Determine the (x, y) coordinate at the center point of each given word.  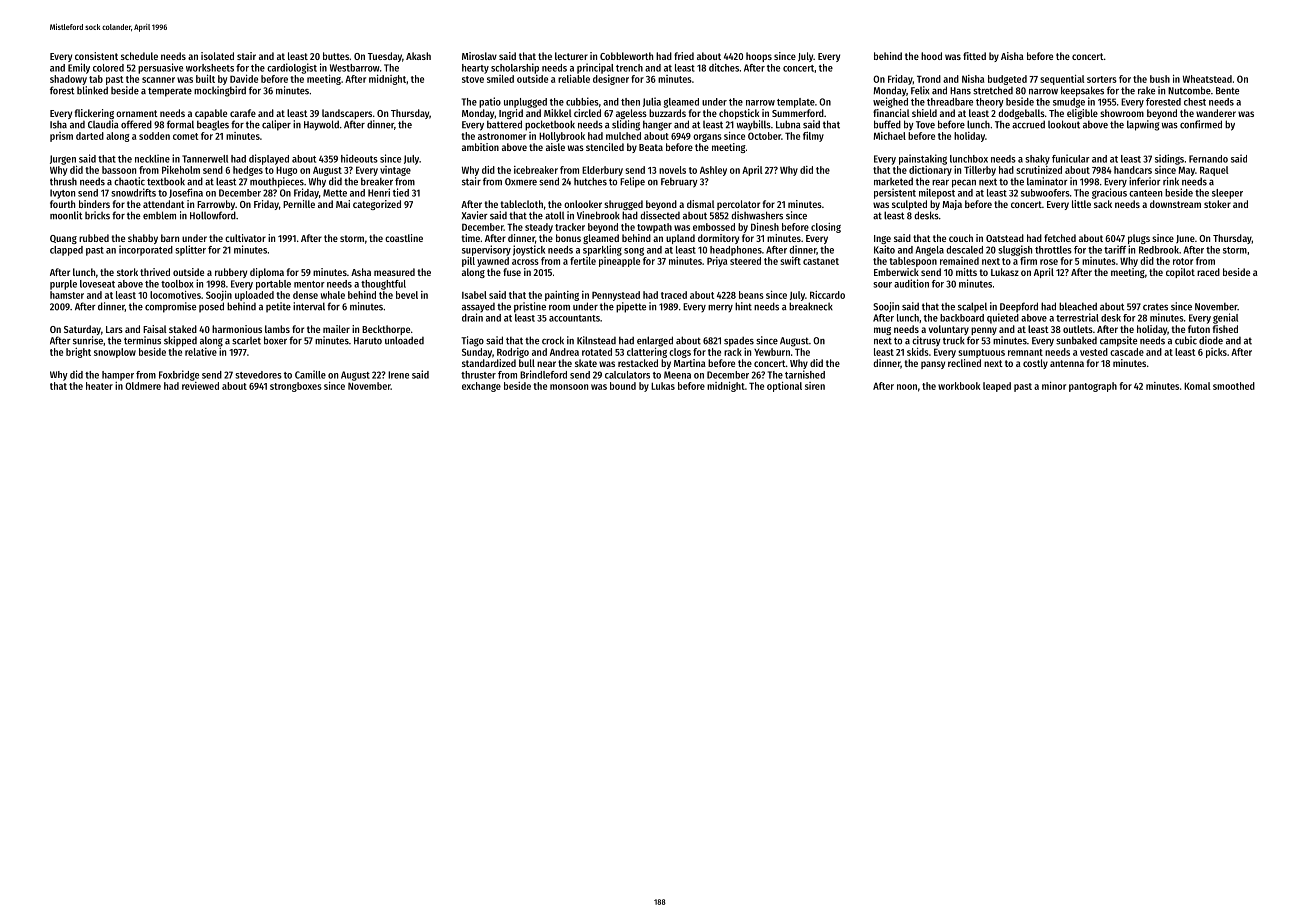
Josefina (186, 193)
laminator (1047, 181)
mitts (966, 272)
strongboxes (296, 387)
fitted (974, 56)
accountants (574, 318)
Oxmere (521, 182)
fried (684, 56)
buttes (336, 56)
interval (309, 306)
